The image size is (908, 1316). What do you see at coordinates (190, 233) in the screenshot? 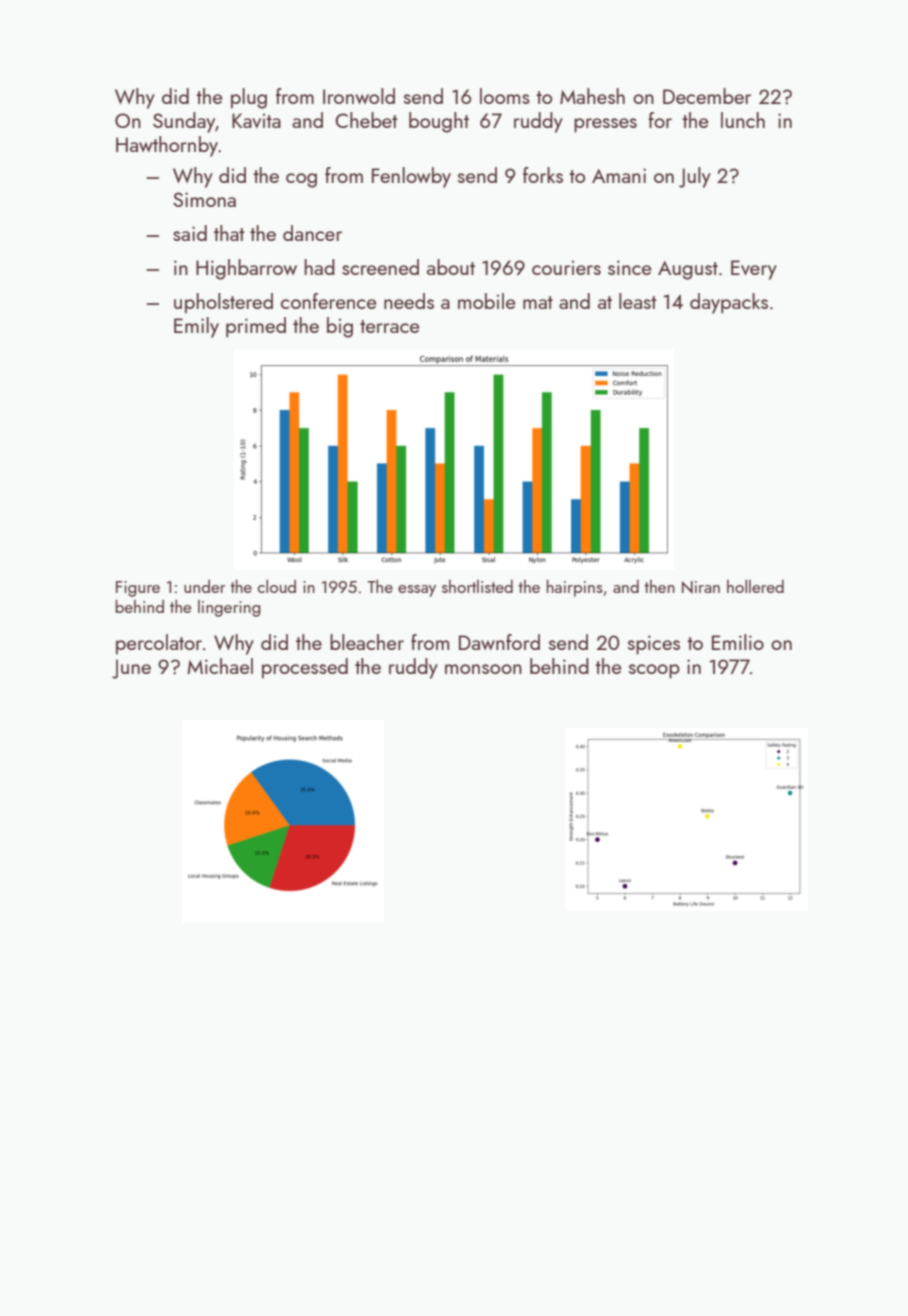
I see `said` at bounding box center [190, 233].
